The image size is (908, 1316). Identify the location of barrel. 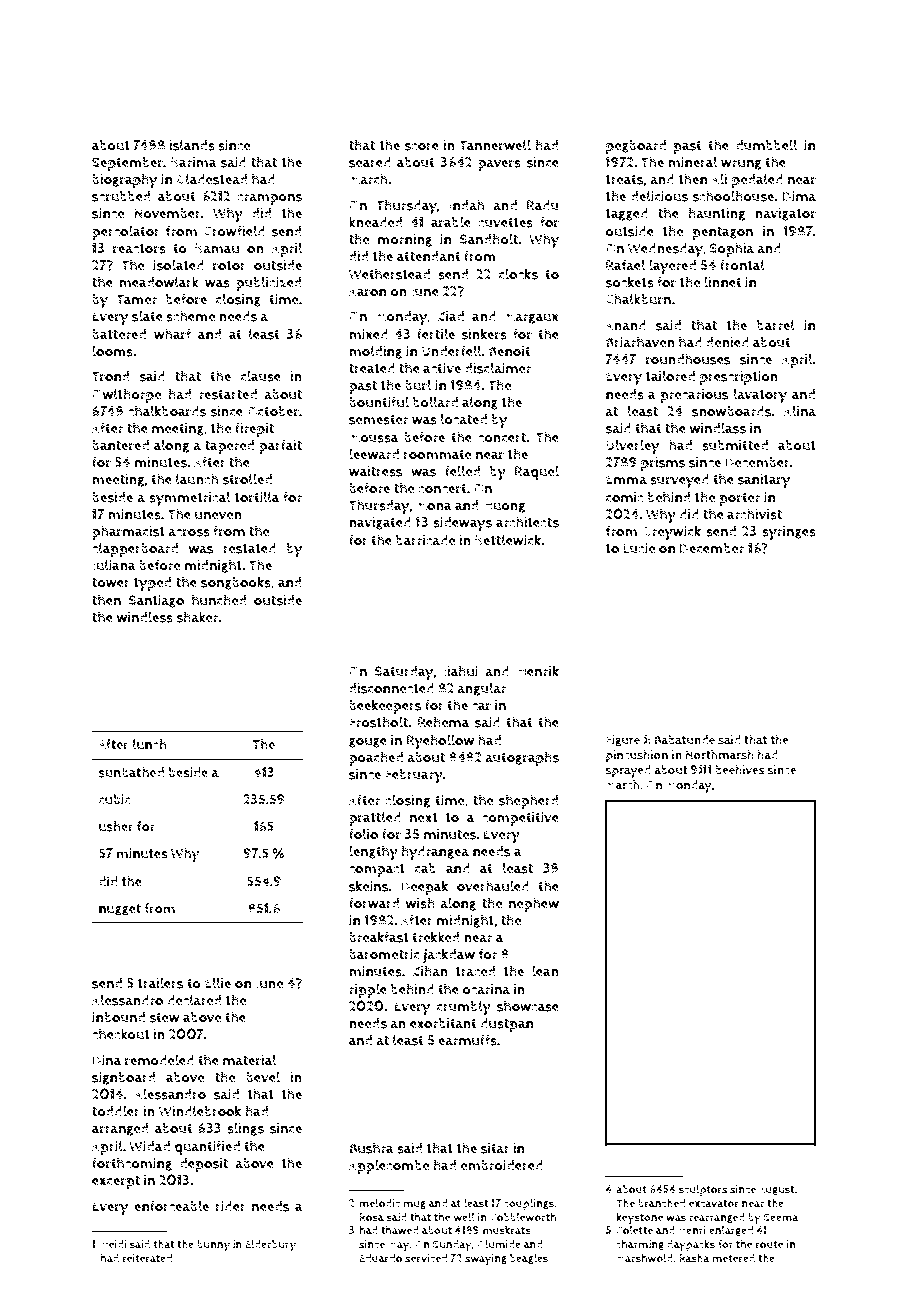
(776, 325).
